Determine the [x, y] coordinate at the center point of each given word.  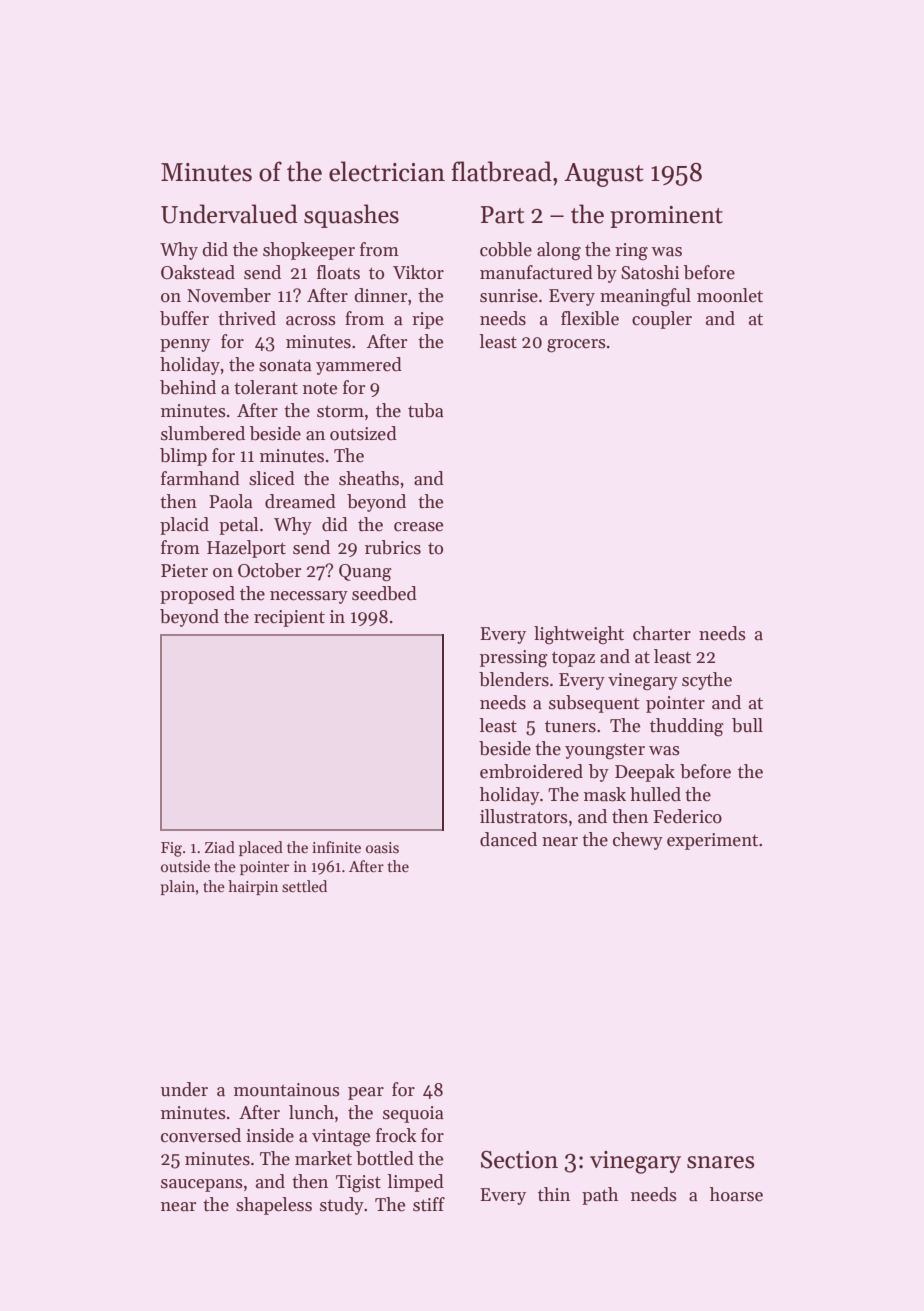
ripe [427, 320]
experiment [712, 841]
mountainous [287, 1090]
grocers [576, 346]
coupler [662, 320]
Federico [687, 816]
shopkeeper [309, 251]
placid [184, 526]
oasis [382, 847]
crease [418, 527]
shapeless [274, 1206]
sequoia [413, 1114]
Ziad [220, 847]
